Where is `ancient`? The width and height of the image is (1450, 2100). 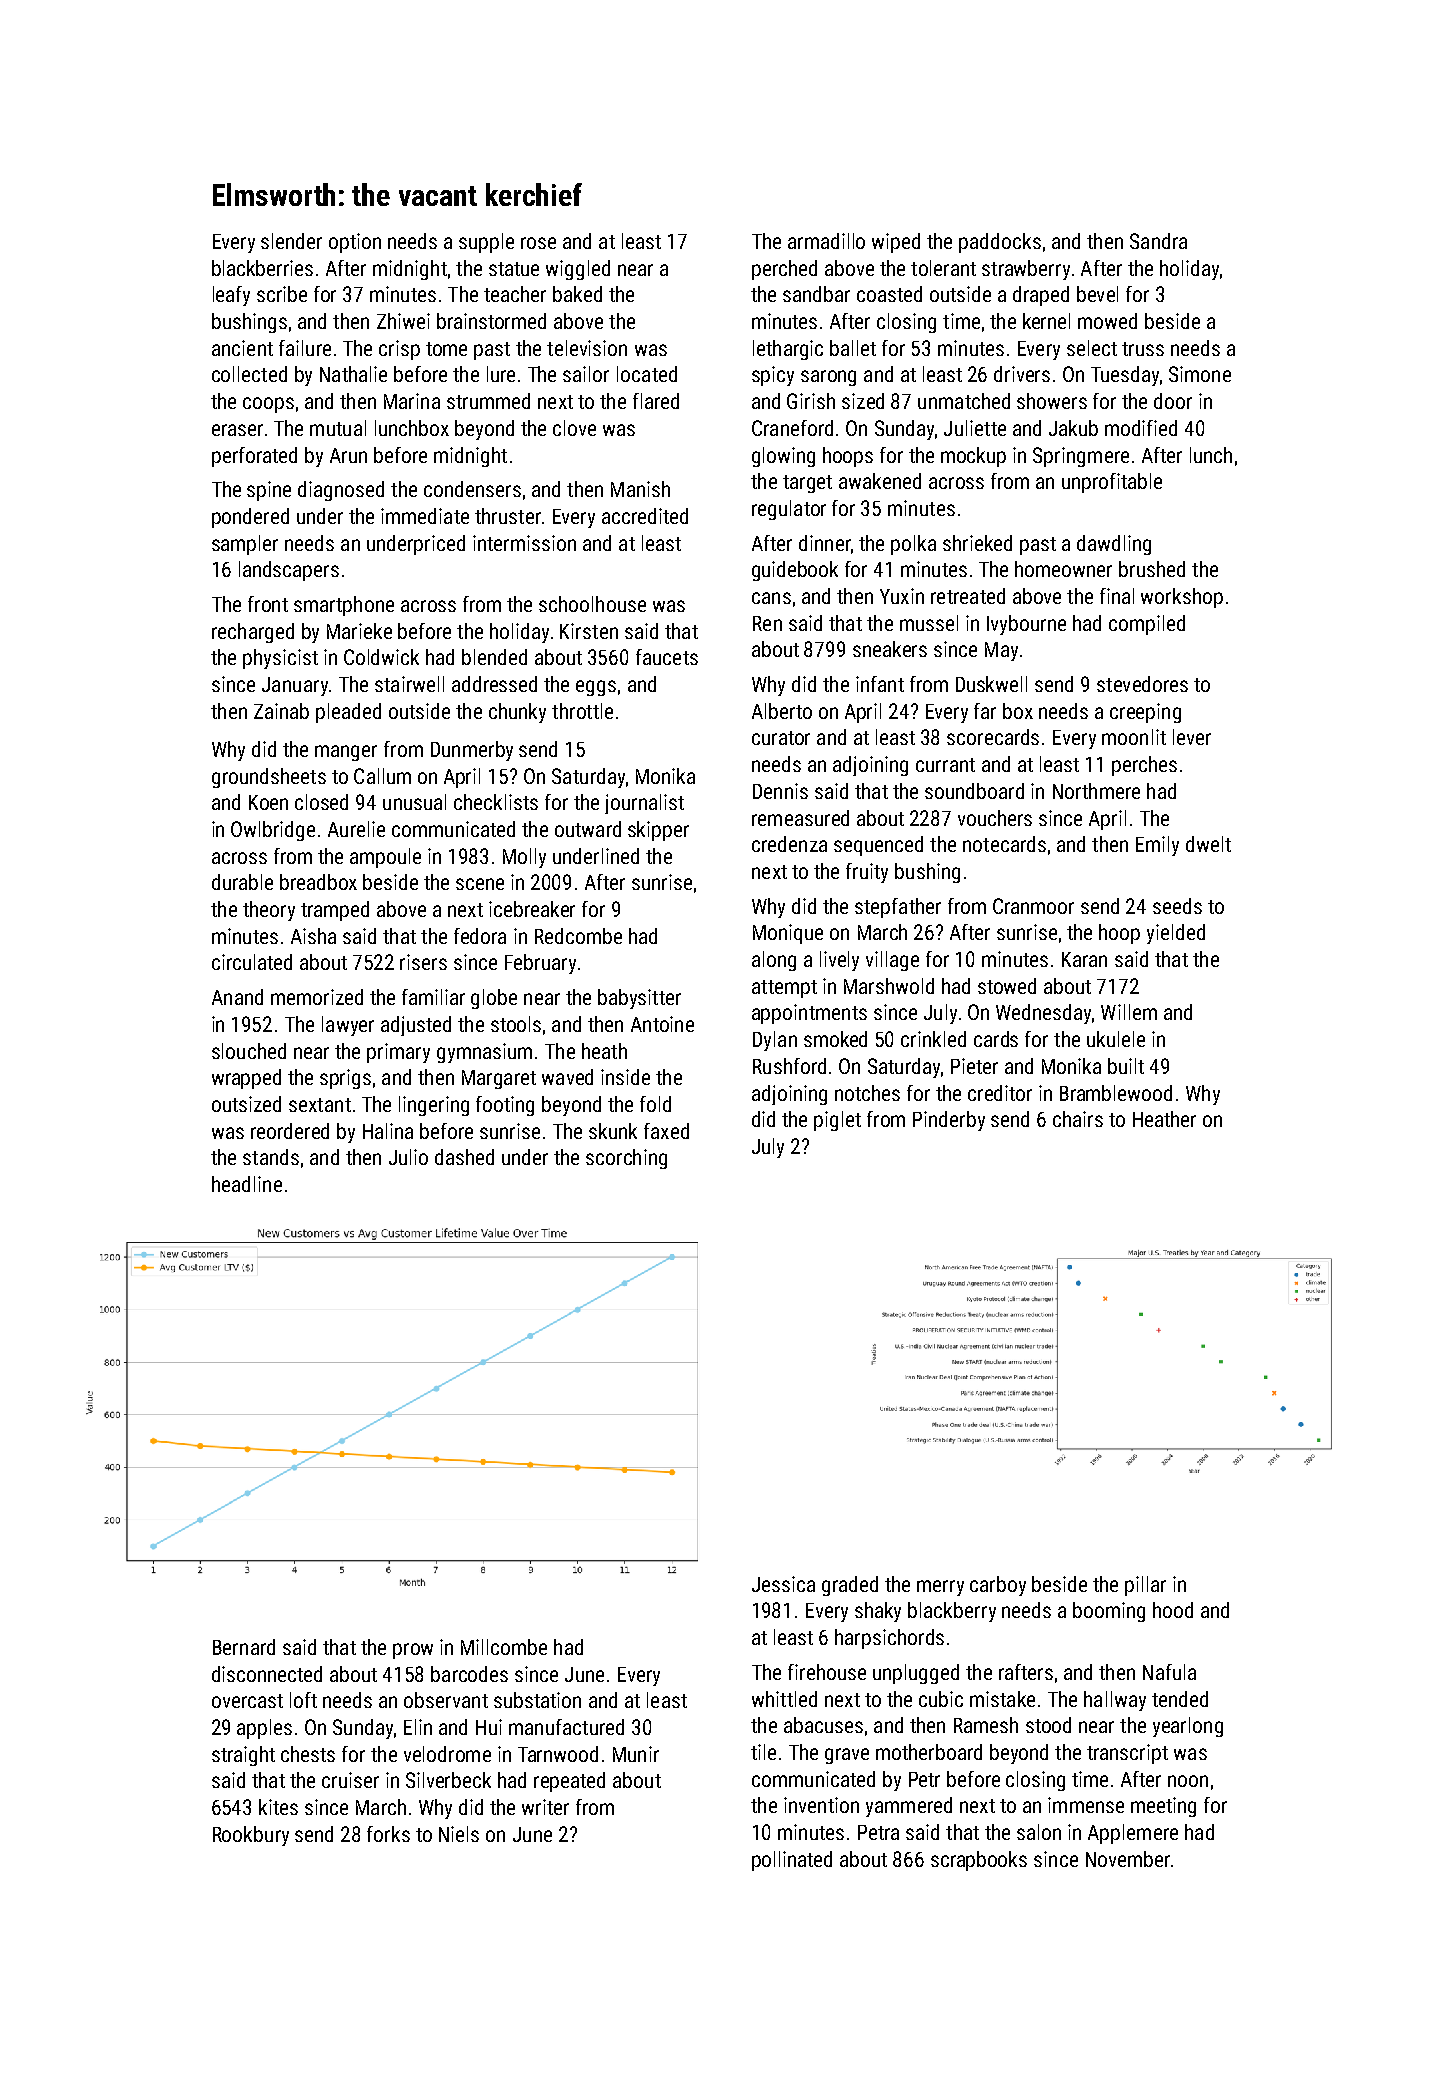 ancient is located at coordinates (242, 348).
